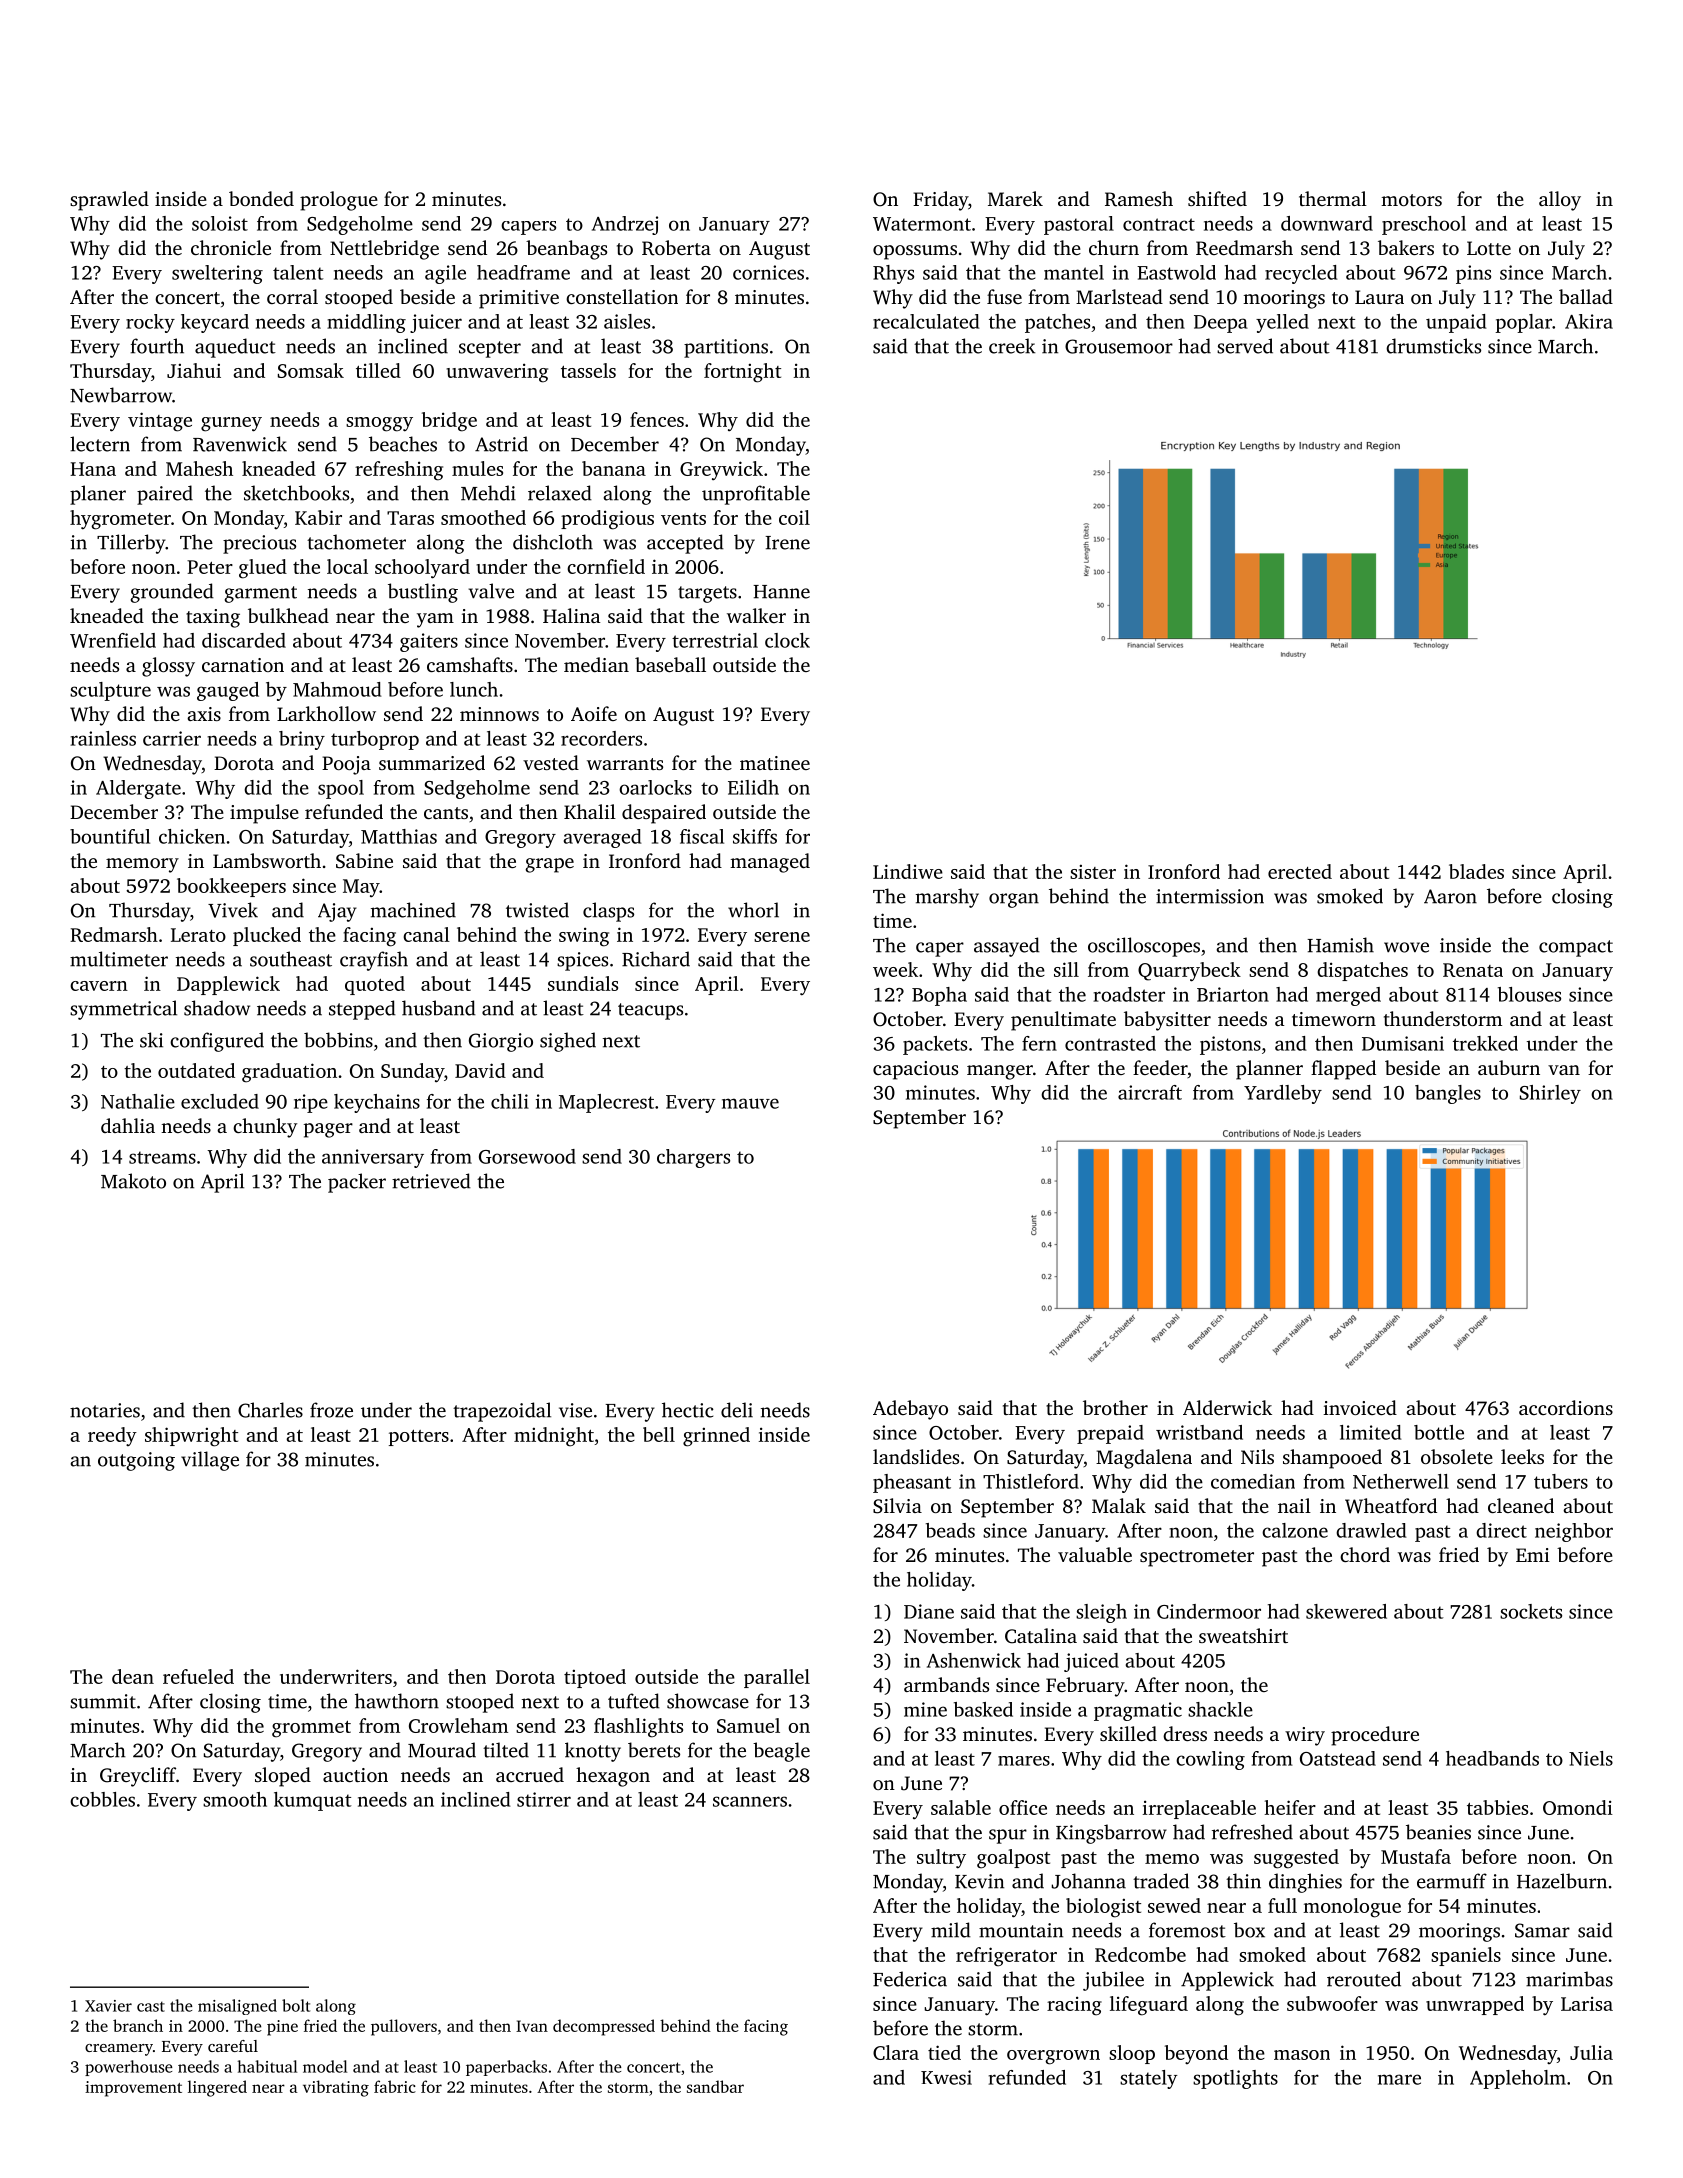 The width and height of the image is (1683, 2178). What do you see at coordinates (1210, 896) in the image?
I see `intermission` at bounding box center [1210, 896].
